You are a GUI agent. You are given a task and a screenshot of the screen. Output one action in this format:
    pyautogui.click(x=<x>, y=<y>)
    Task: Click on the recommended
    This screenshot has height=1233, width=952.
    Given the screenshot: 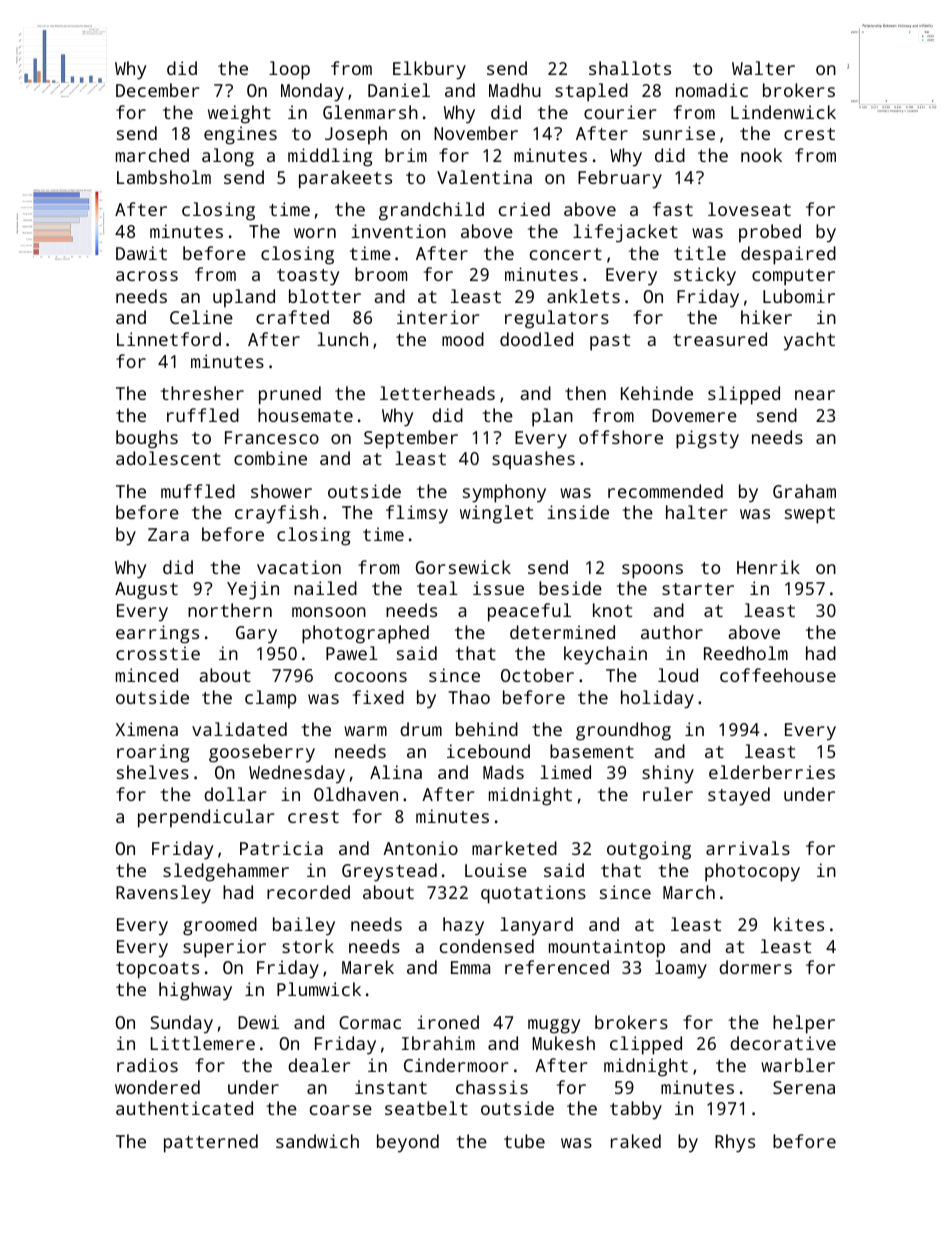 What is the action you would take?
    pyautogui.click(x=665, y=491)
